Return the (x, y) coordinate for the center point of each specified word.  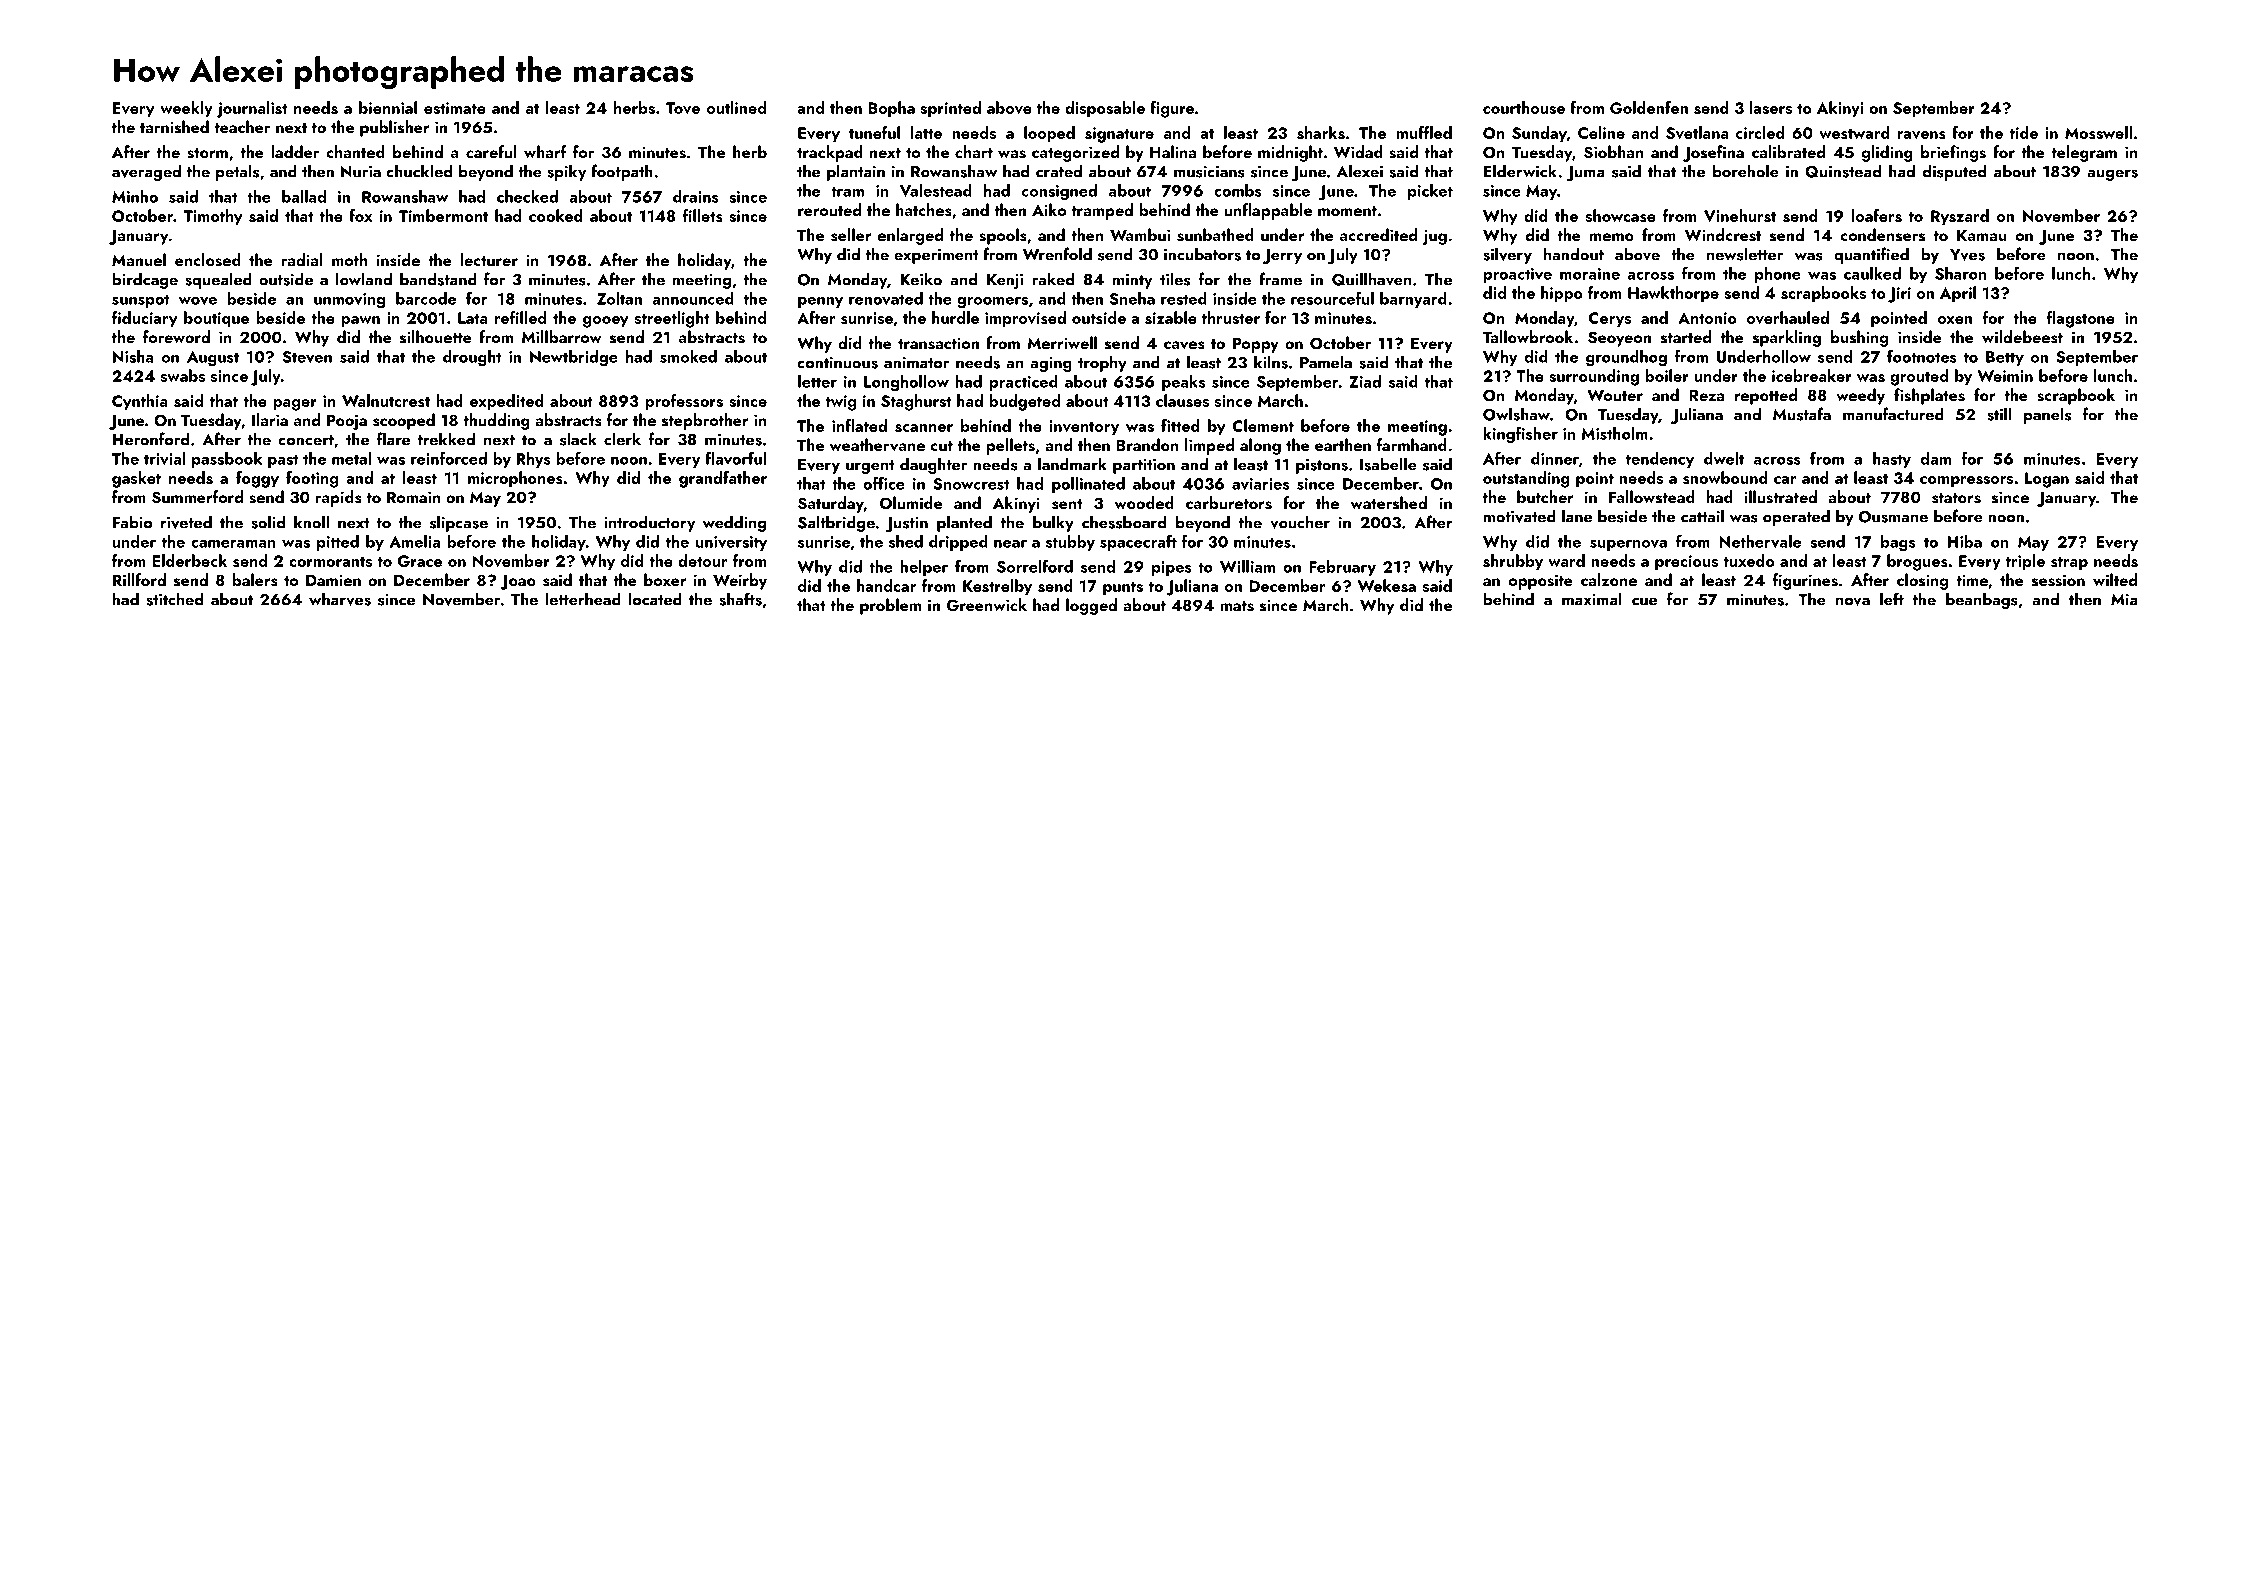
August (213, 359)
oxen (1955, 320)
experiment (936, 256)
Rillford (139, 579)
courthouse (1524, 107)
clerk (622, 439)
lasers (1771, 107)
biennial (388, 107)
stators (1956, 498)
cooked (556, 215)
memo (1612, 237)
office (884, 483)
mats (1237, 606)
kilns (1271, 362)
